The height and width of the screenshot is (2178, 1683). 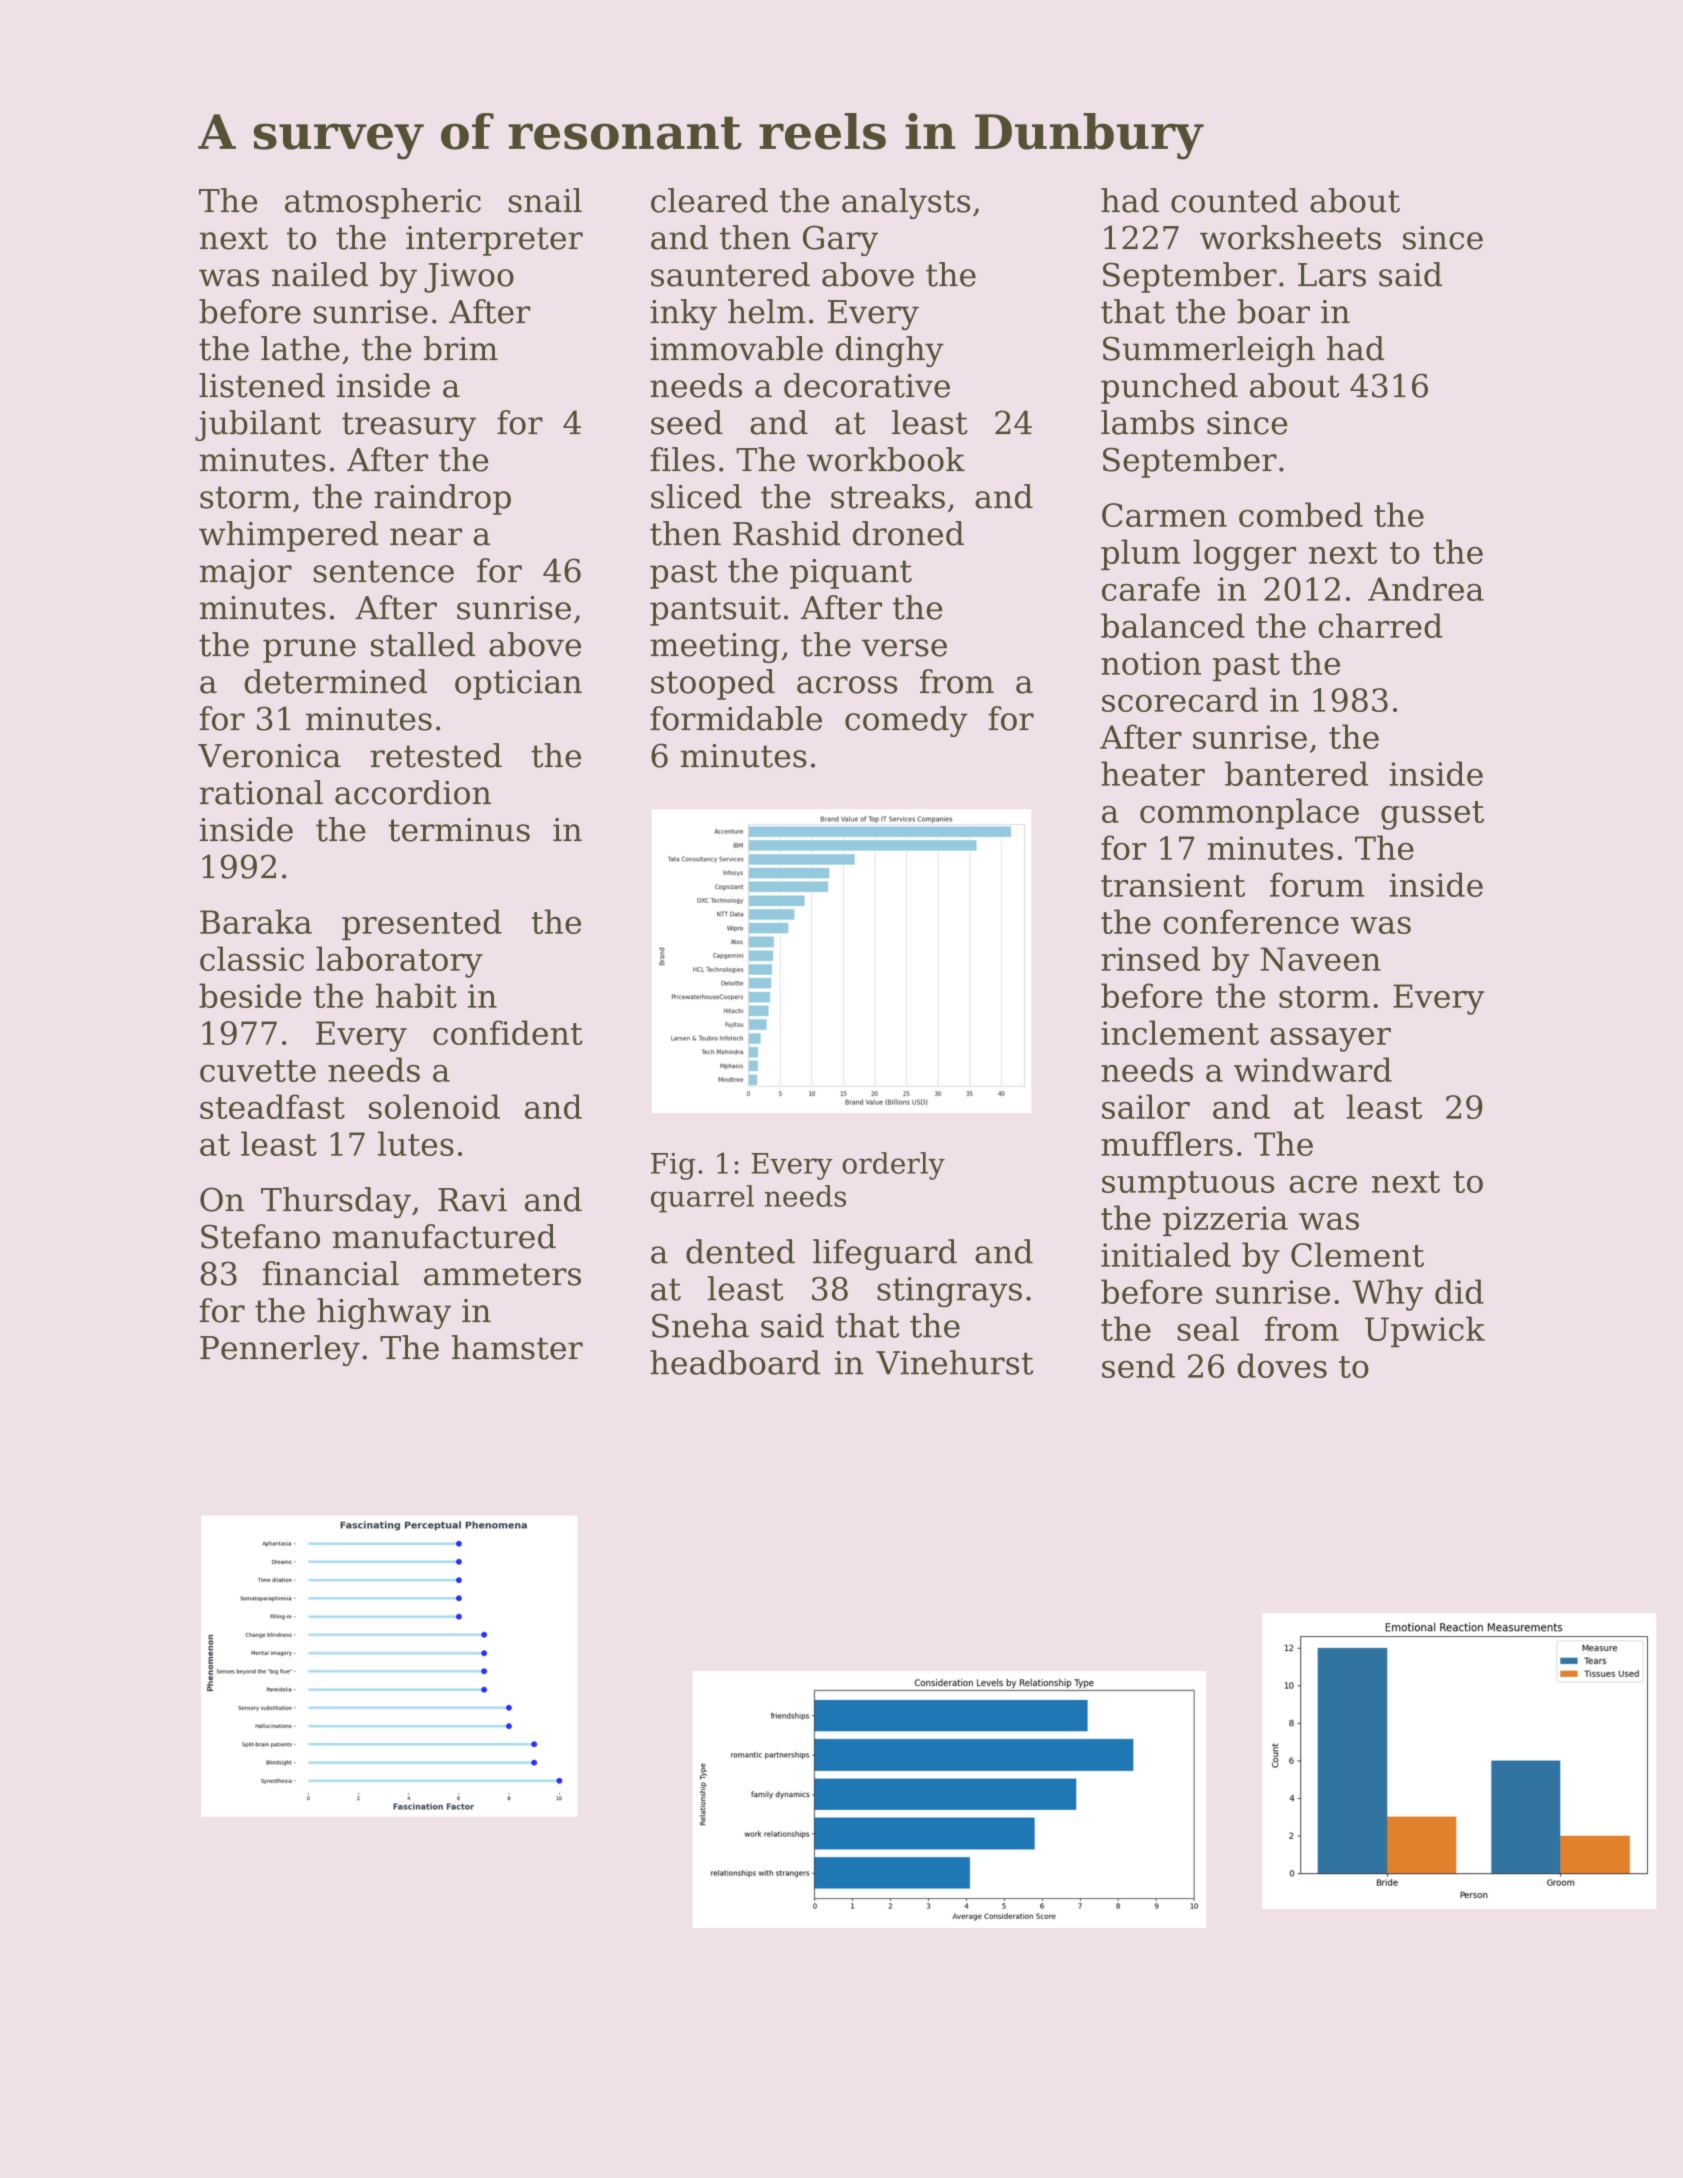 I want to click on rational, so click(x=261, y=792).
